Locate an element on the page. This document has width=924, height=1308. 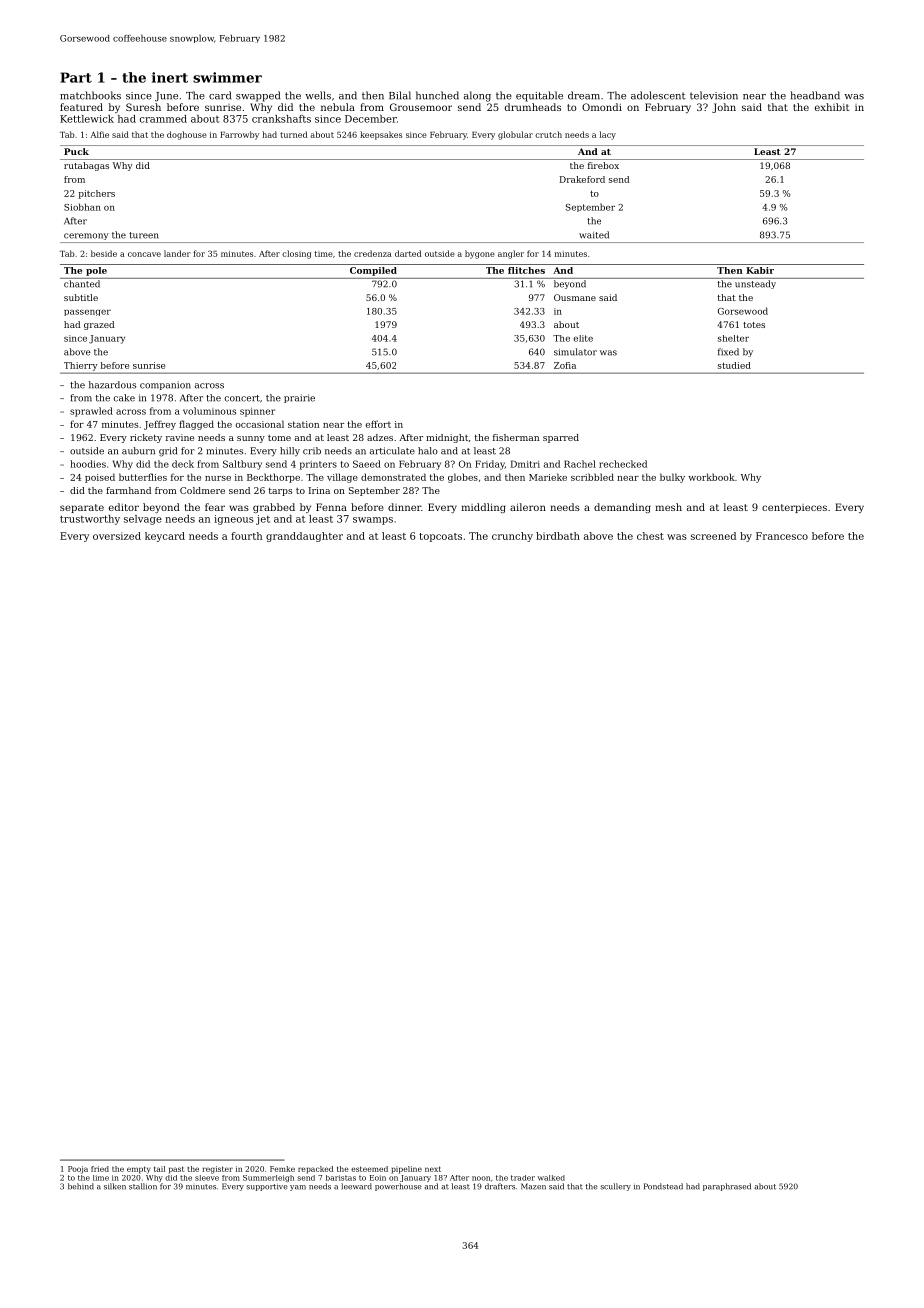
Part is located at coordinates (76, 77).
